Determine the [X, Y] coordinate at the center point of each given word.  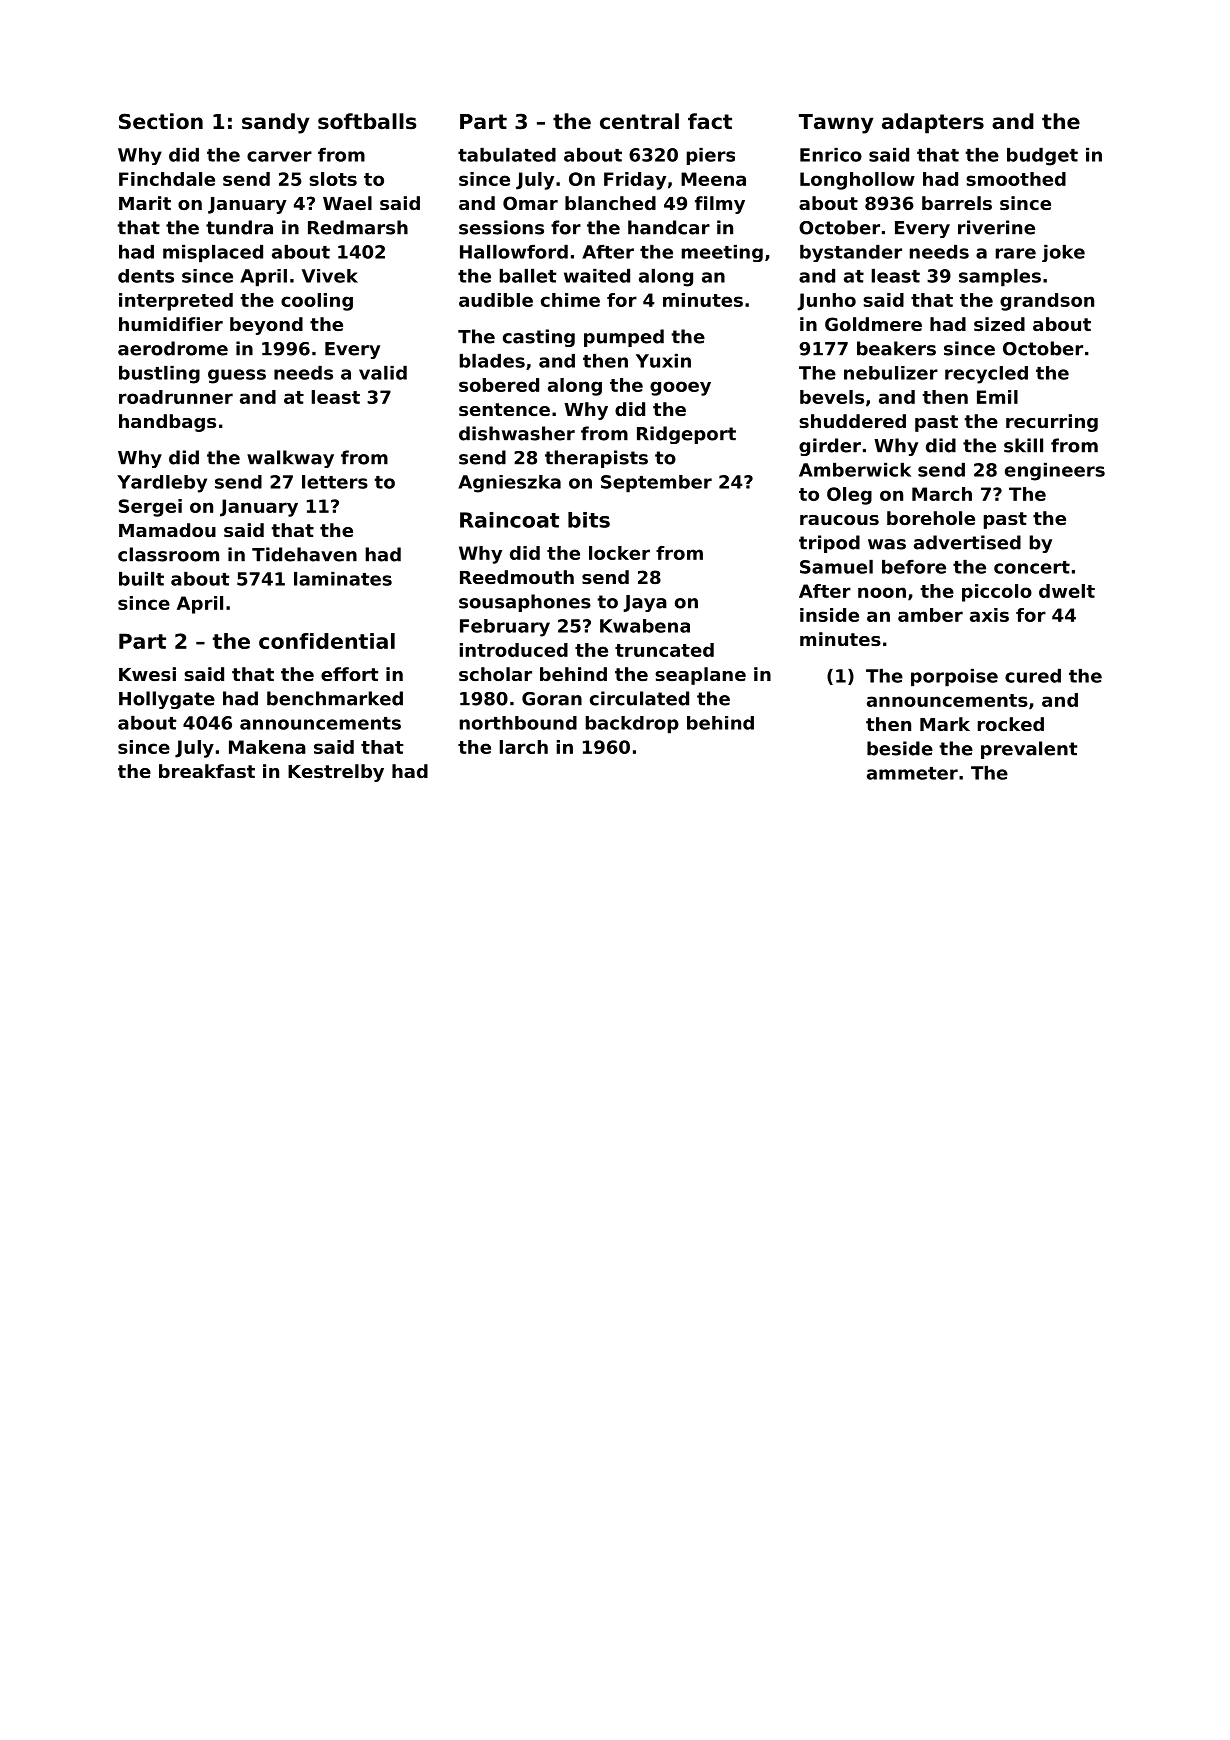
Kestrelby [336, 773]
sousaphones [525, 603]
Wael [347, 203]
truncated [664, 650]
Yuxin [663, 361]
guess [237, 376]
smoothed [1016, 179]
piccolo [997, 593]
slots [333, 179]
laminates [343, 579]
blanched [610, 203]
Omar [530, 203]
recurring [1052, 423]
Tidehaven [304, 554]
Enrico [831, 155]
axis [989, 615]
